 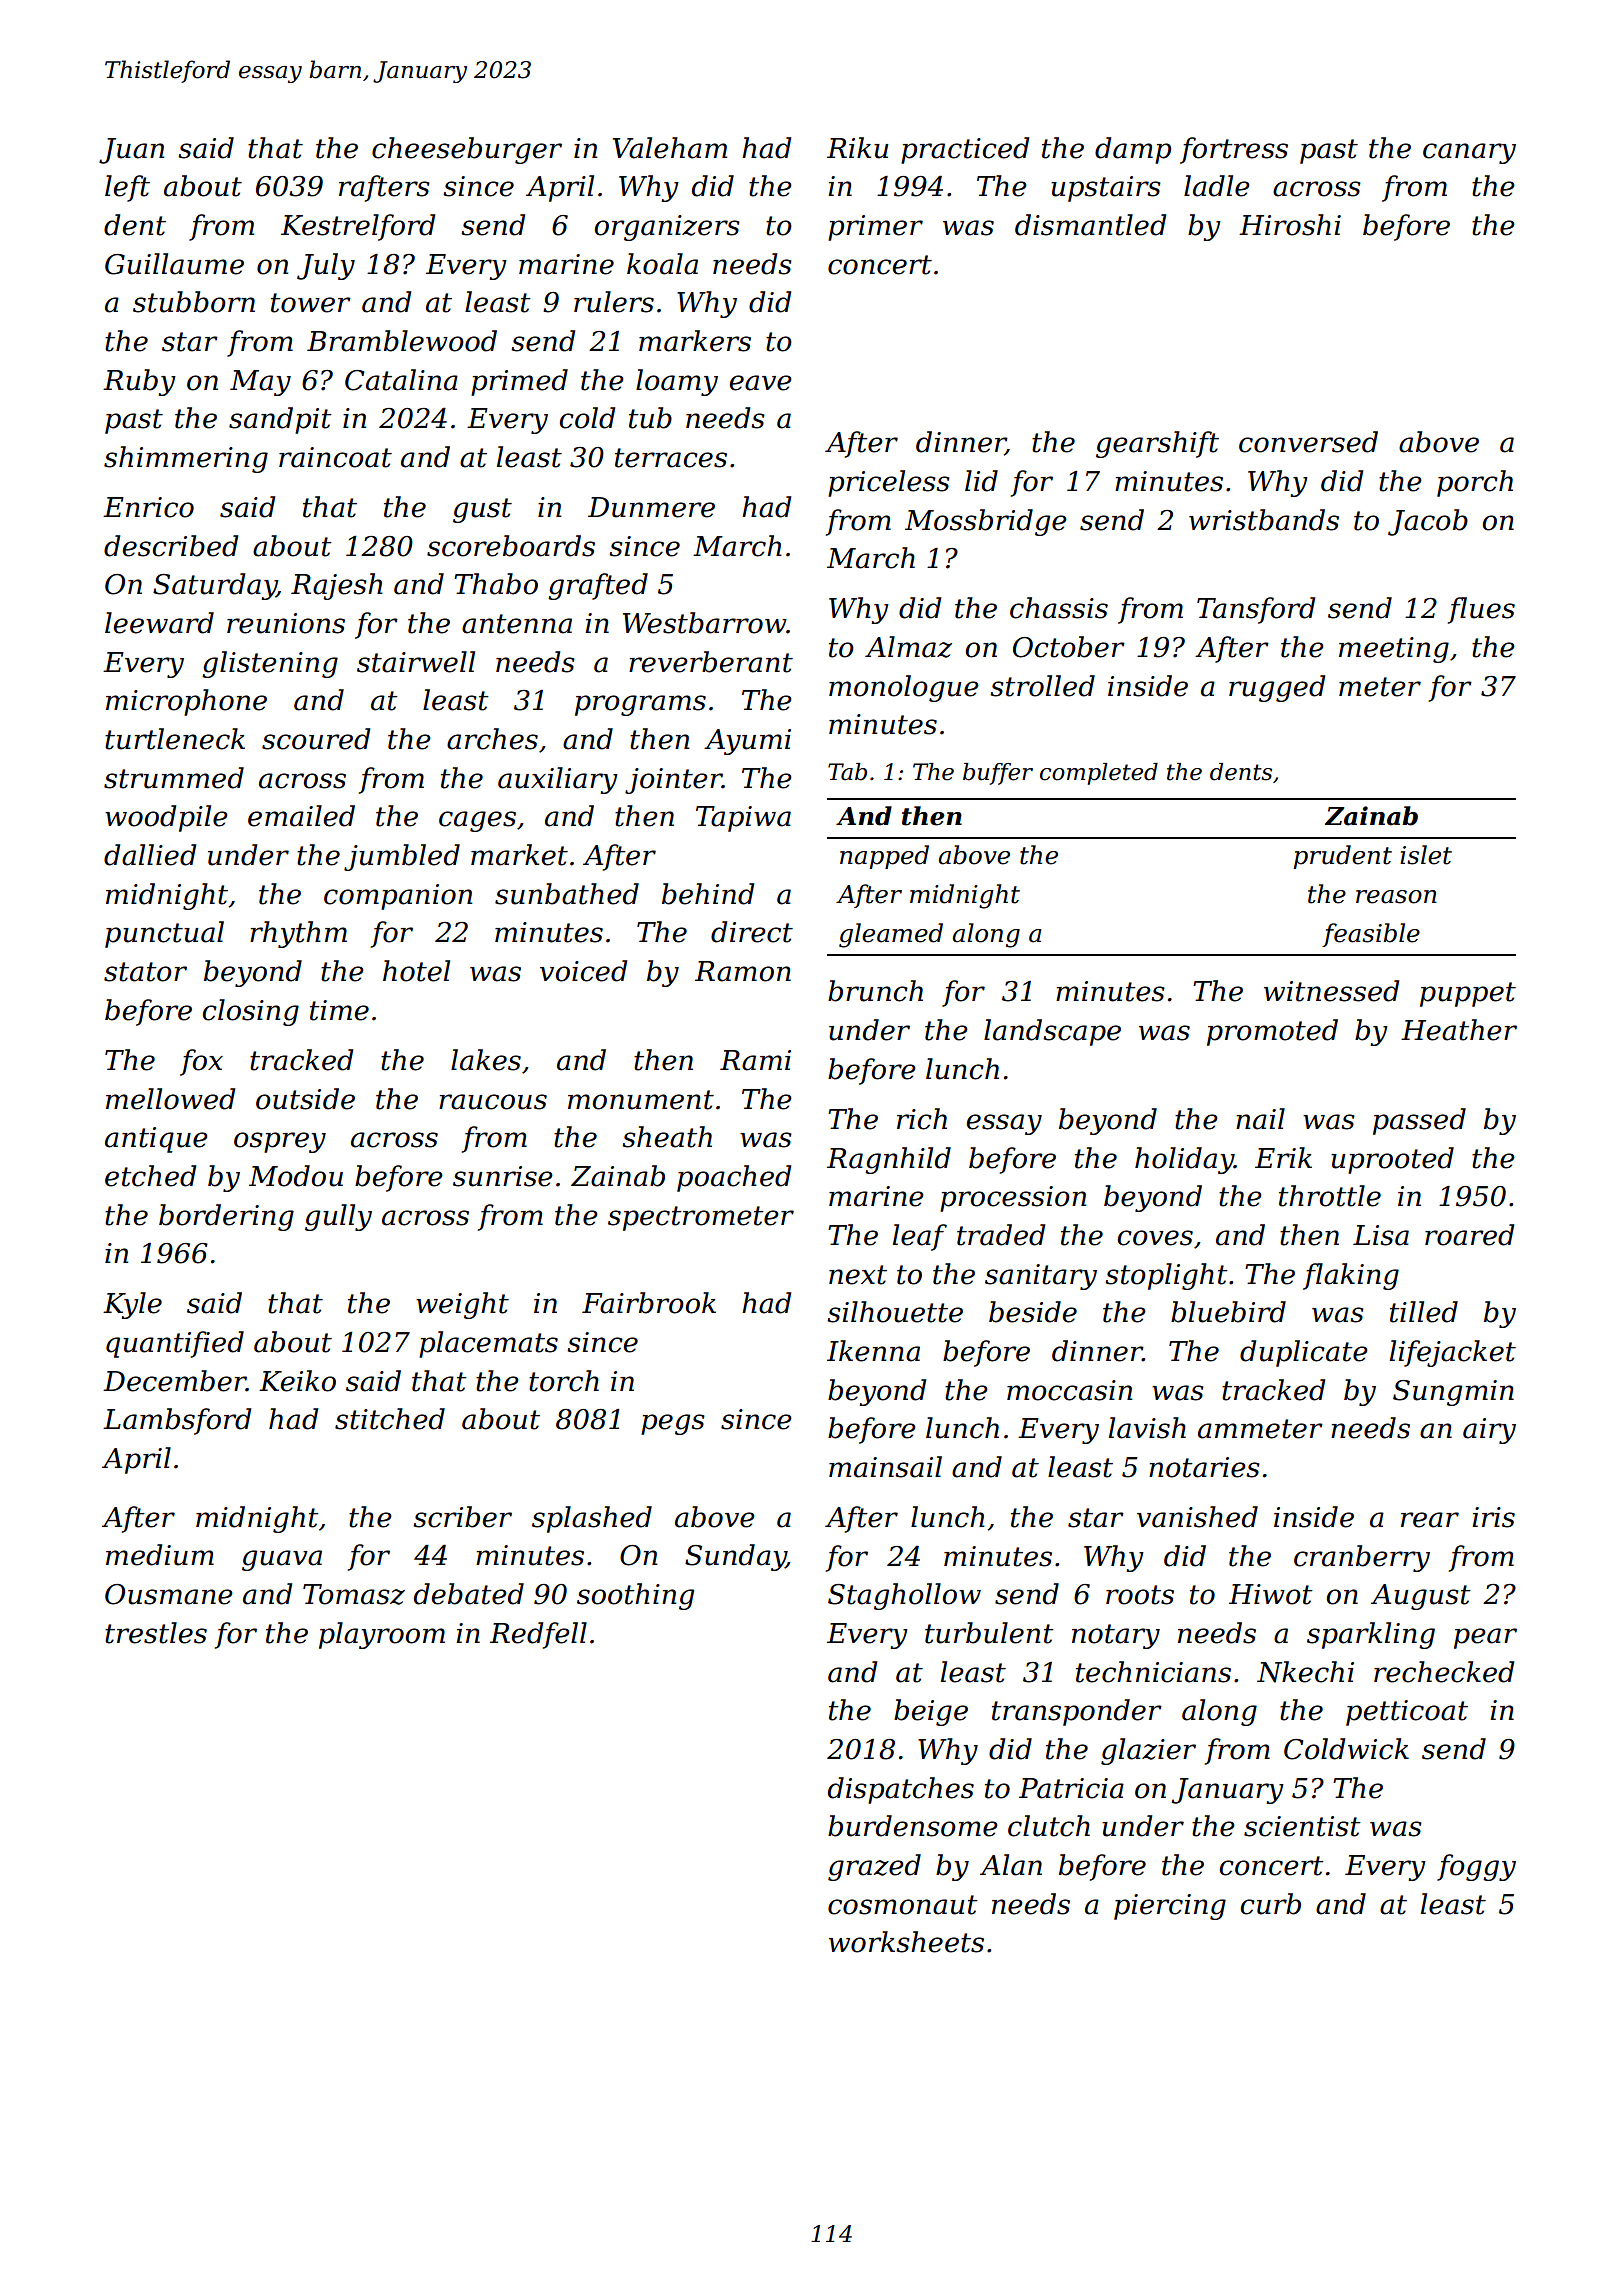 I want to click on porch, so click(x=1475, y=483).
